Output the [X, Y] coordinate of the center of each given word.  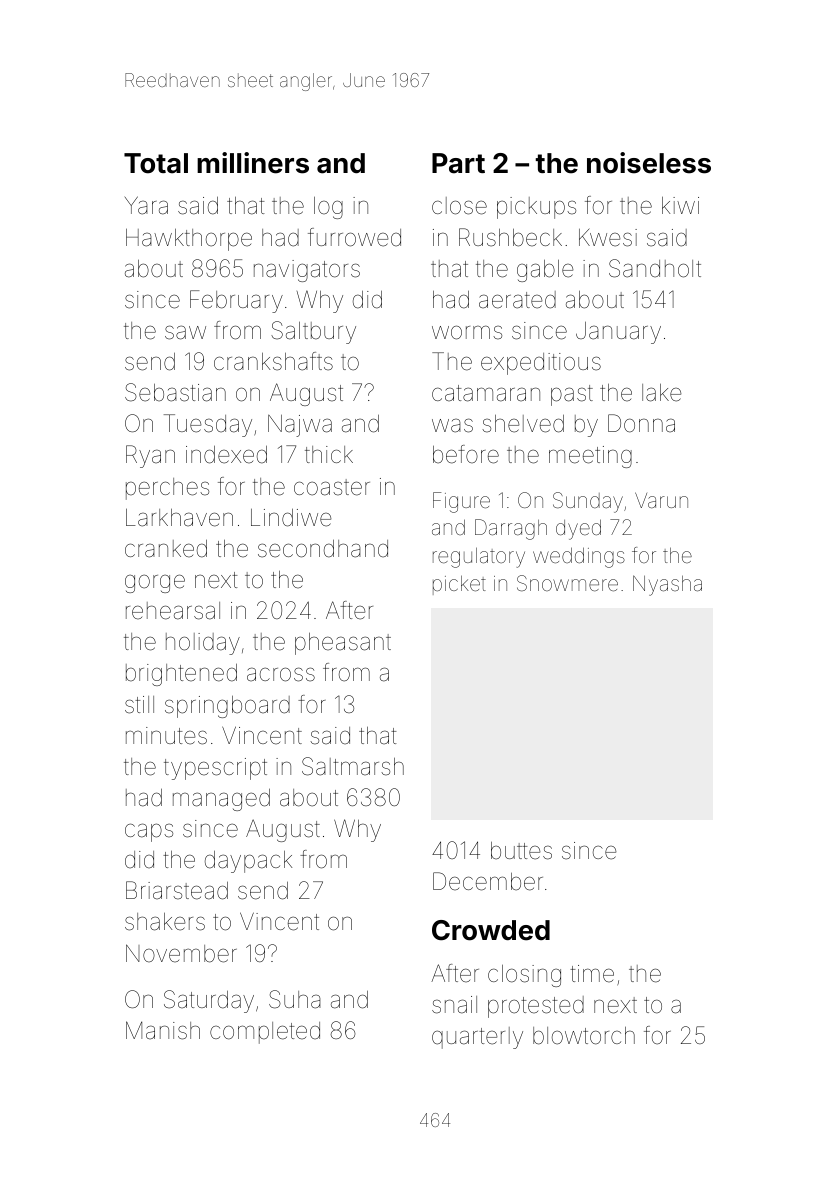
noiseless [649, 163]
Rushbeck [510, 237]
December [488, 881]
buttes [521, 851]
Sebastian [175, 392]
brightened [181, 675]
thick [329, 454]
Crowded [491, 930]
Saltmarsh [353, 766]
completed [265, 1033]
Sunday [588, 502]
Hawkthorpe [189, 240]
